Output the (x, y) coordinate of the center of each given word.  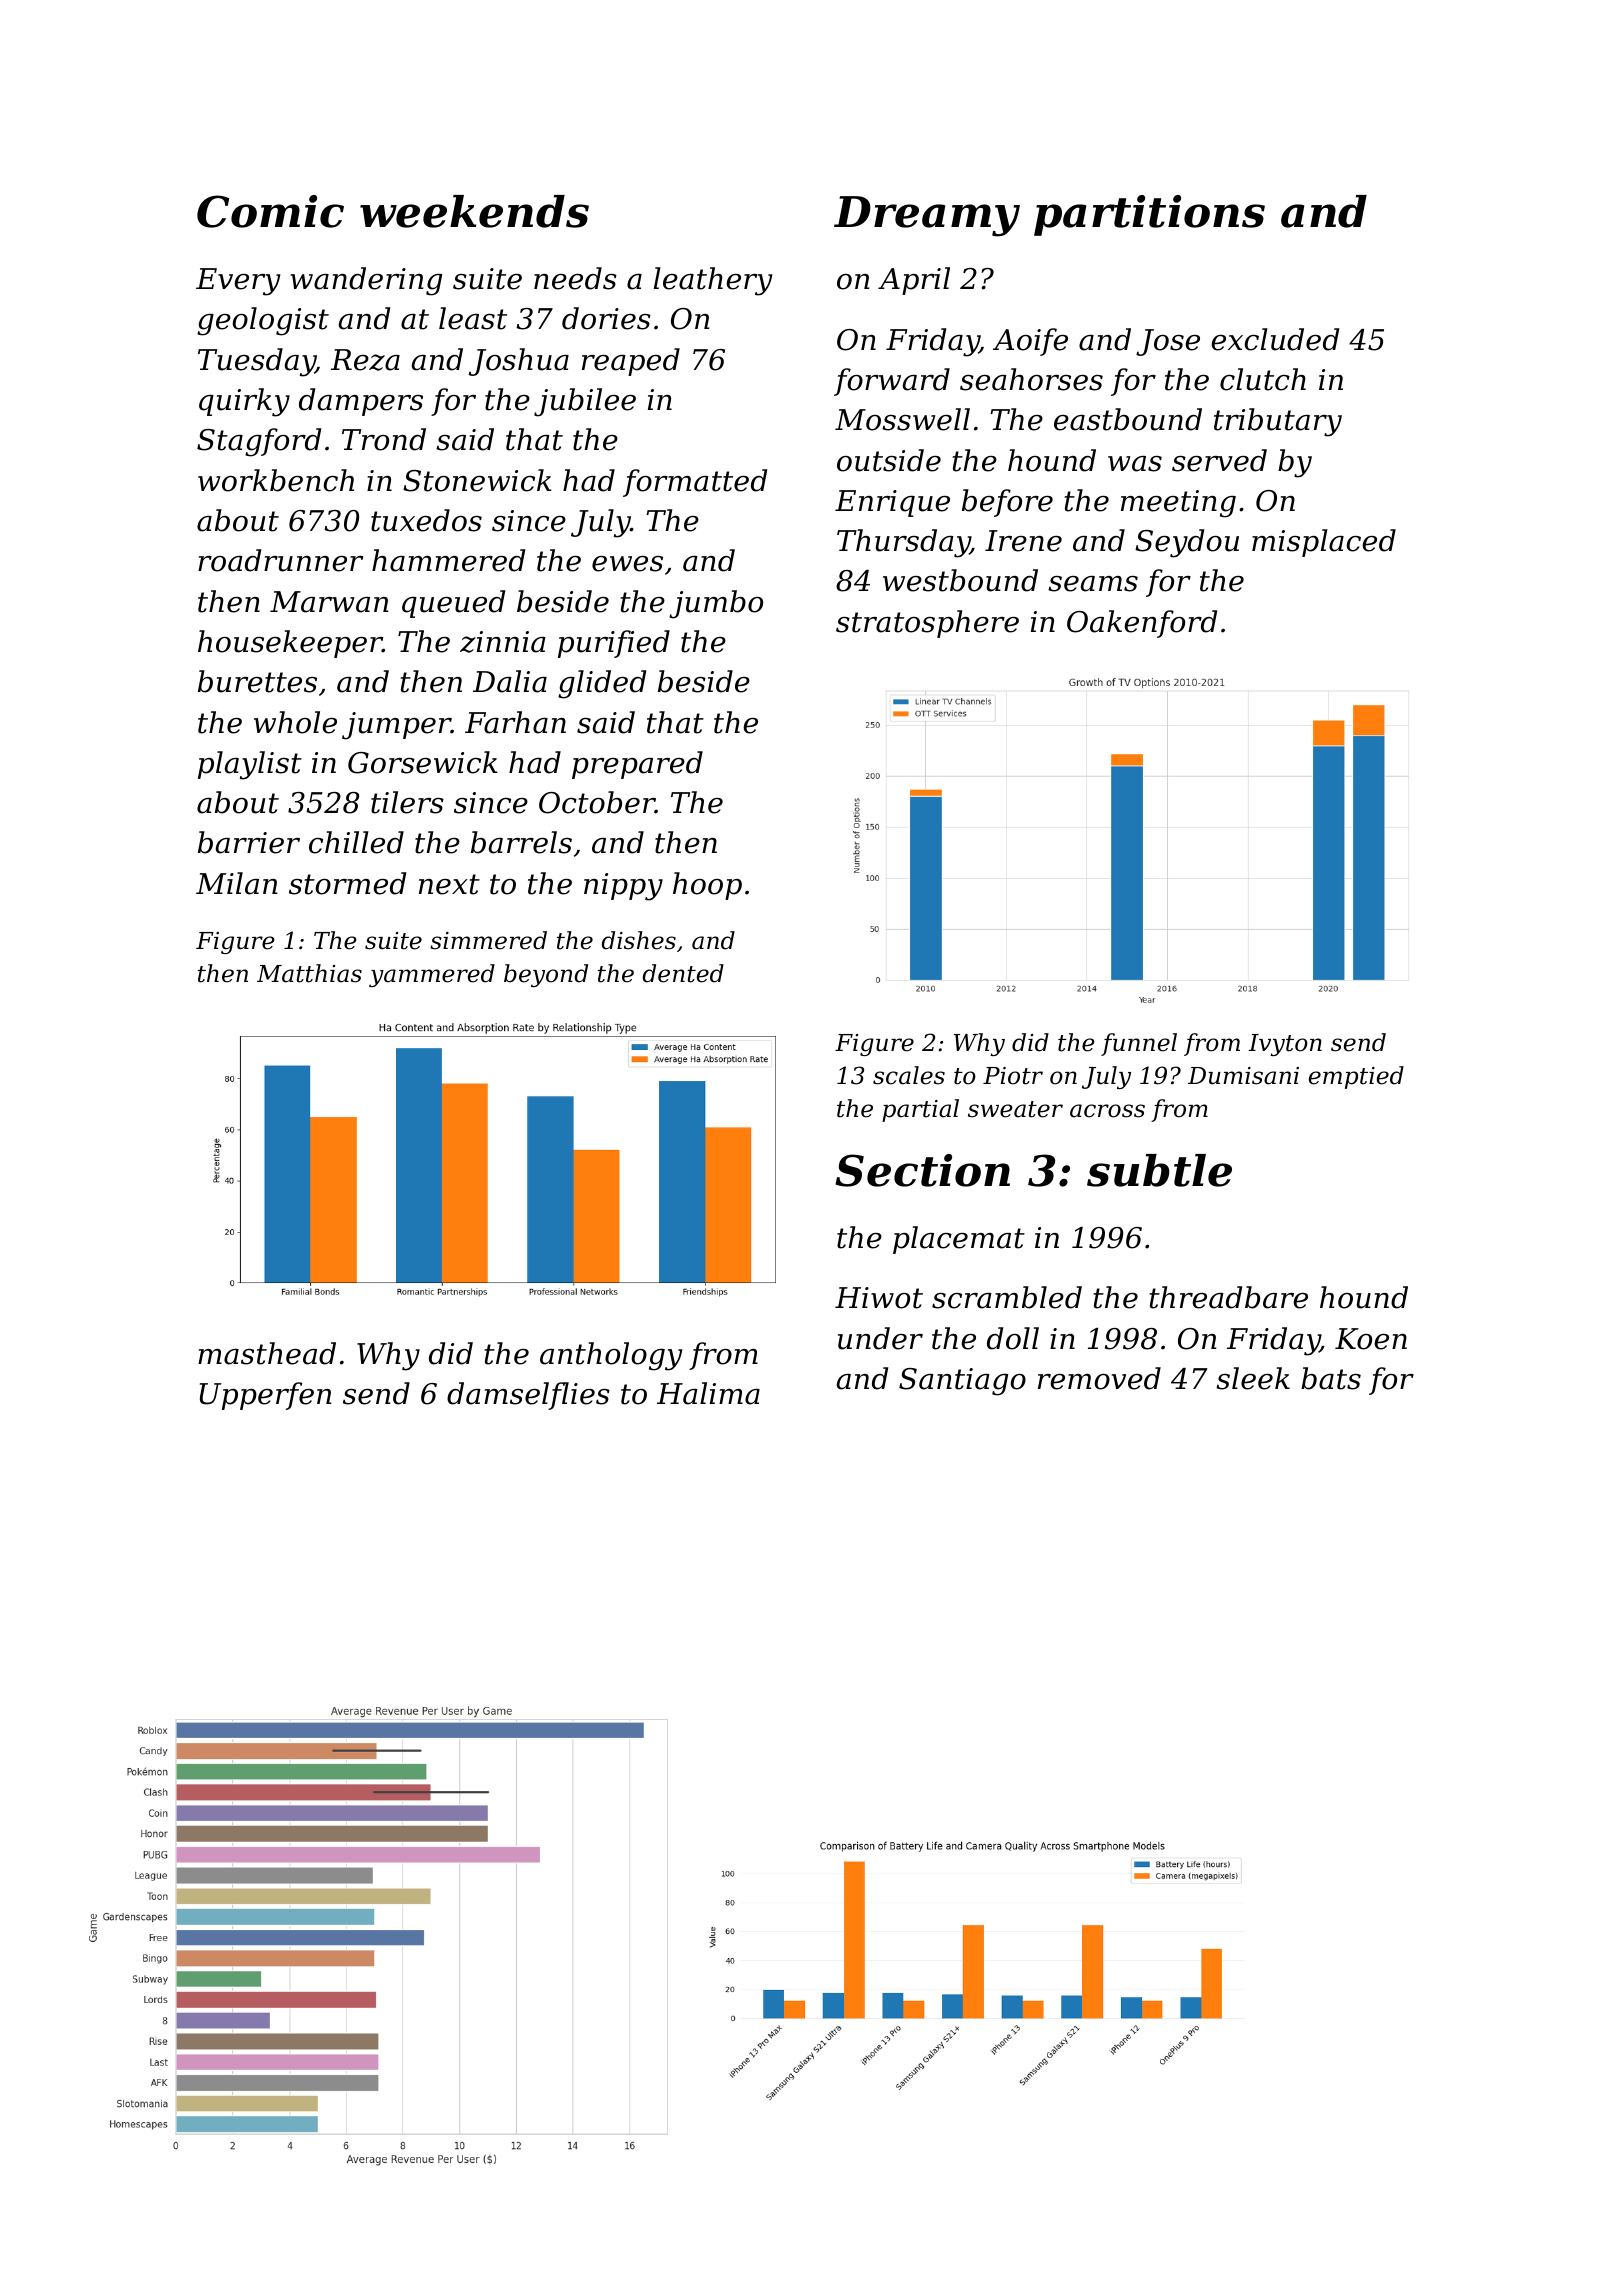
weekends (474, 211)
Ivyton (1285, 1045)
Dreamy (927, 216)
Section (922, 1170)
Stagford (259, 442)
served (1219, 460)
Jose (1168, 342)
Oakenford (1142, 624)
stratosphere (927, 624)
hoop (707, 886)
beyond (546, 975)
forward (892, 382)
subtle (1159, 1170)
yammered (432, 975)
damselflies (528, 1396)
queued (453, 604)
